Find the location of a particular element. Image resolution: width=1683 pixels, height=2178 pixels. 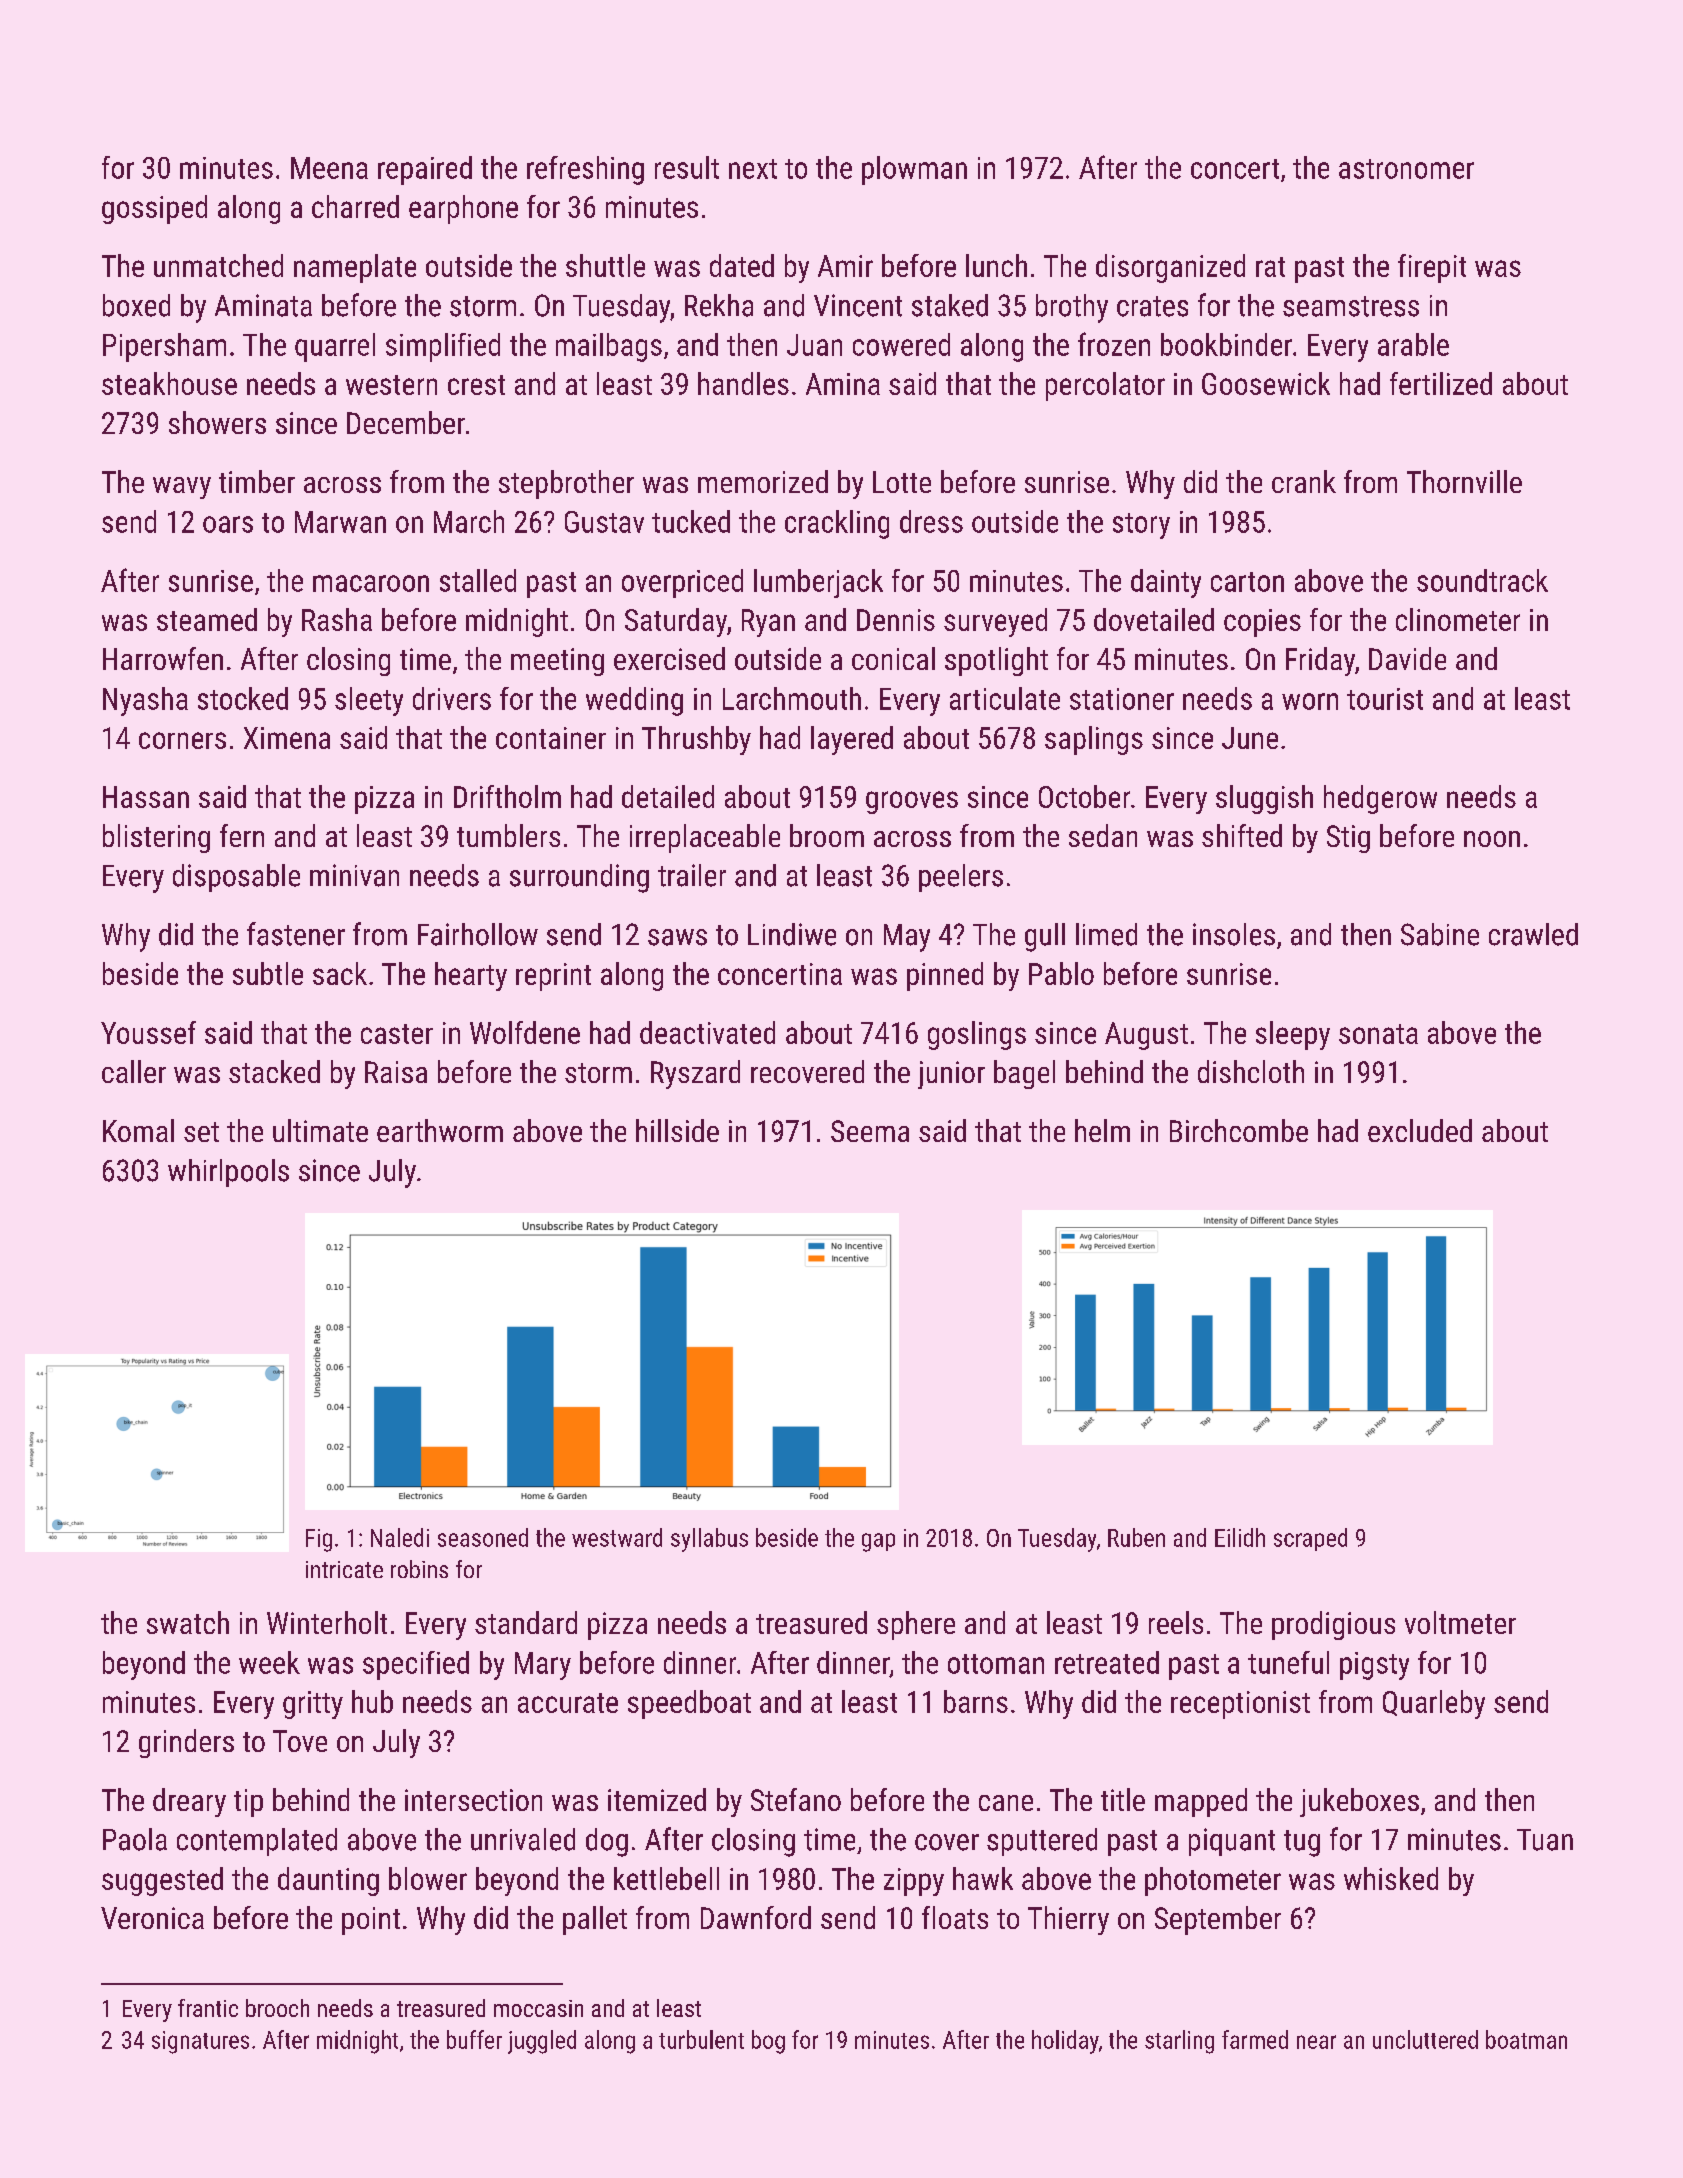

Juan is located at coordinates (814, 345).
